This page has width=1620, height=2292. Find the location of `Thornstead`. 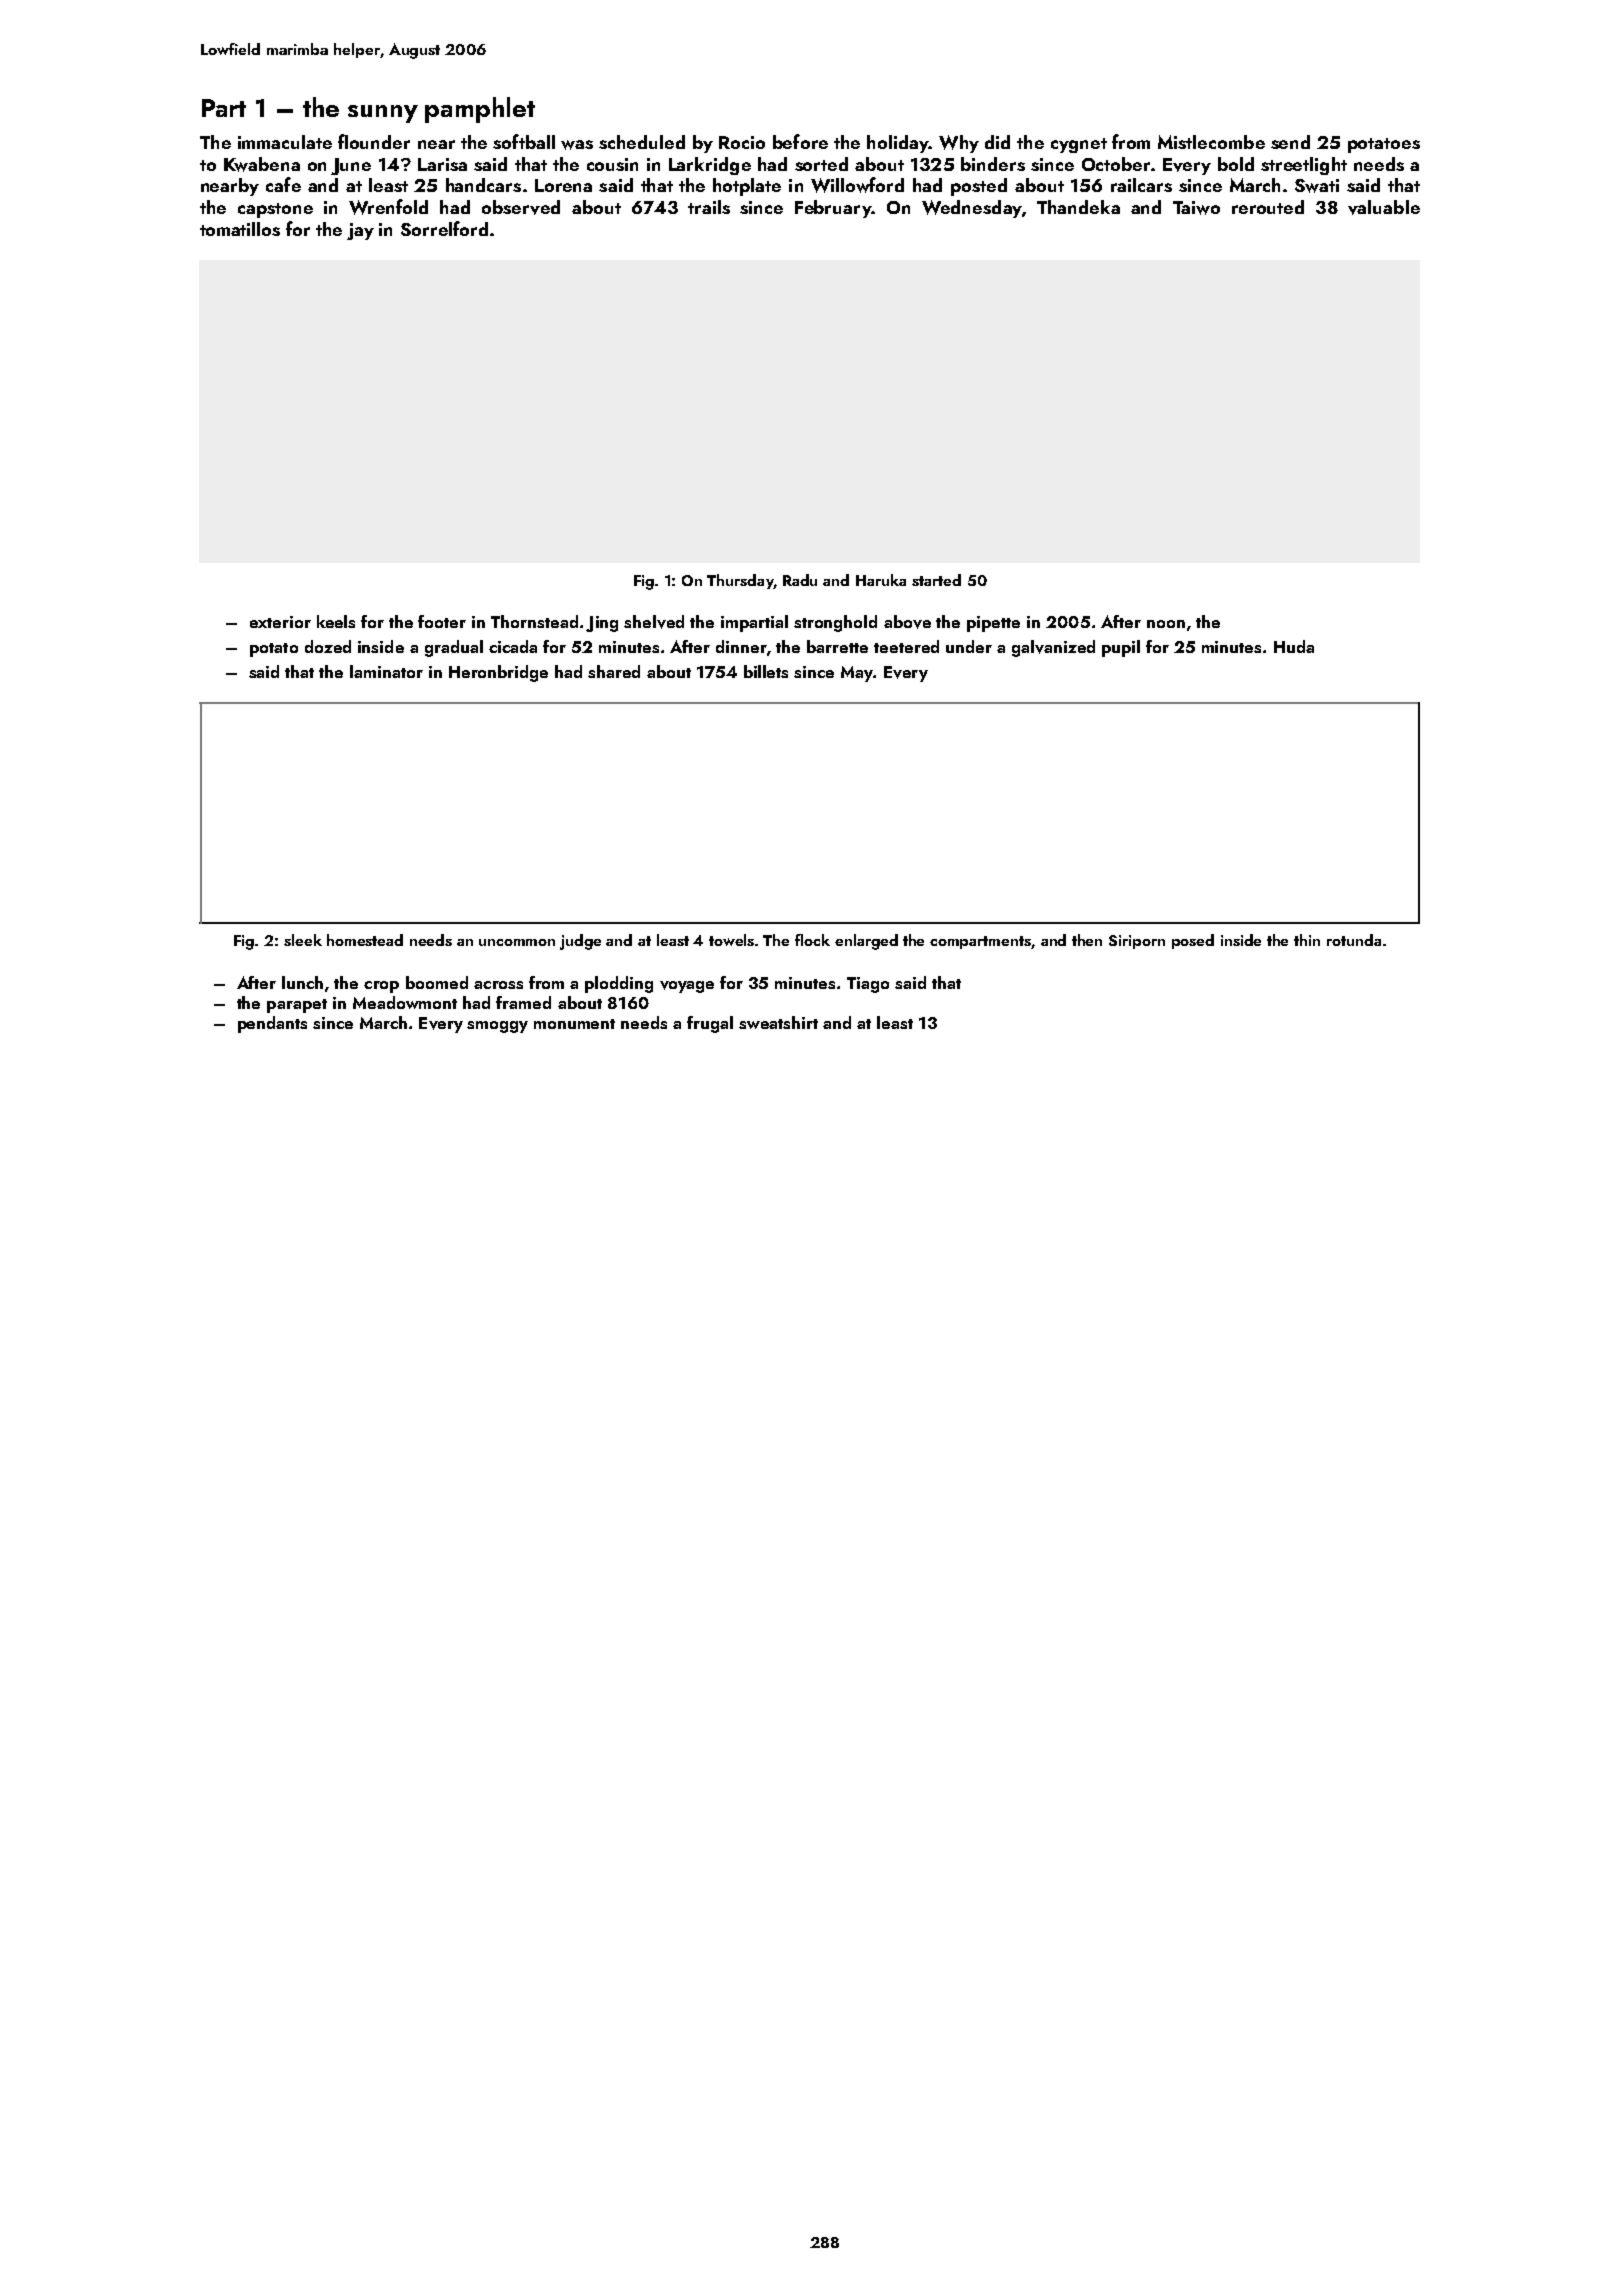

Thornstead is located at coordinates (534, 621).
